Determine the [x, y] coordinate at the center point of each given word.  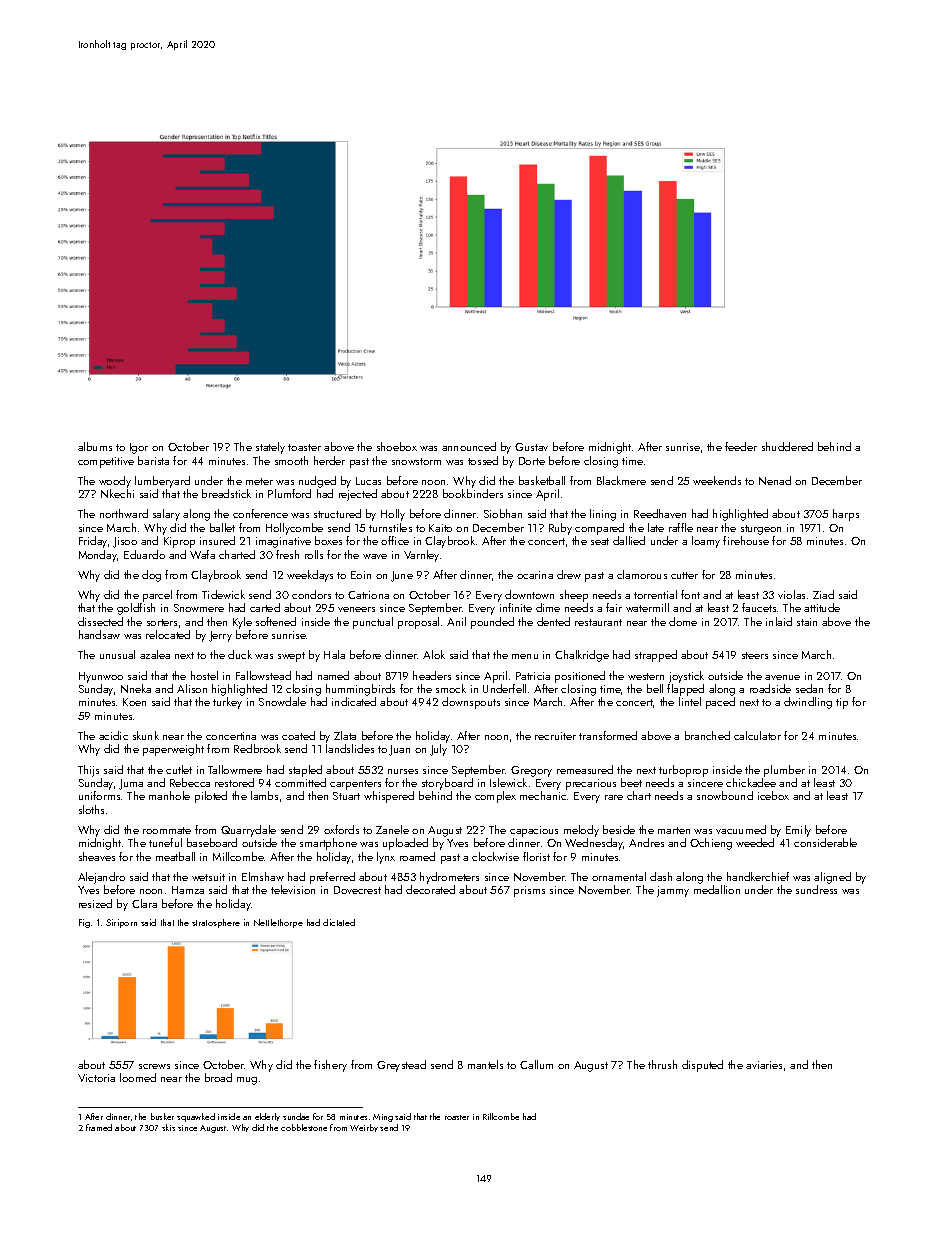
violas [791, 594]
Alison [192, 688]
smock [451, 688]
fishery [330, 1066]
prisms [529, 891]
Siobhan [503, 513]
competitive [106, 462]
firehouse [746, 540]
